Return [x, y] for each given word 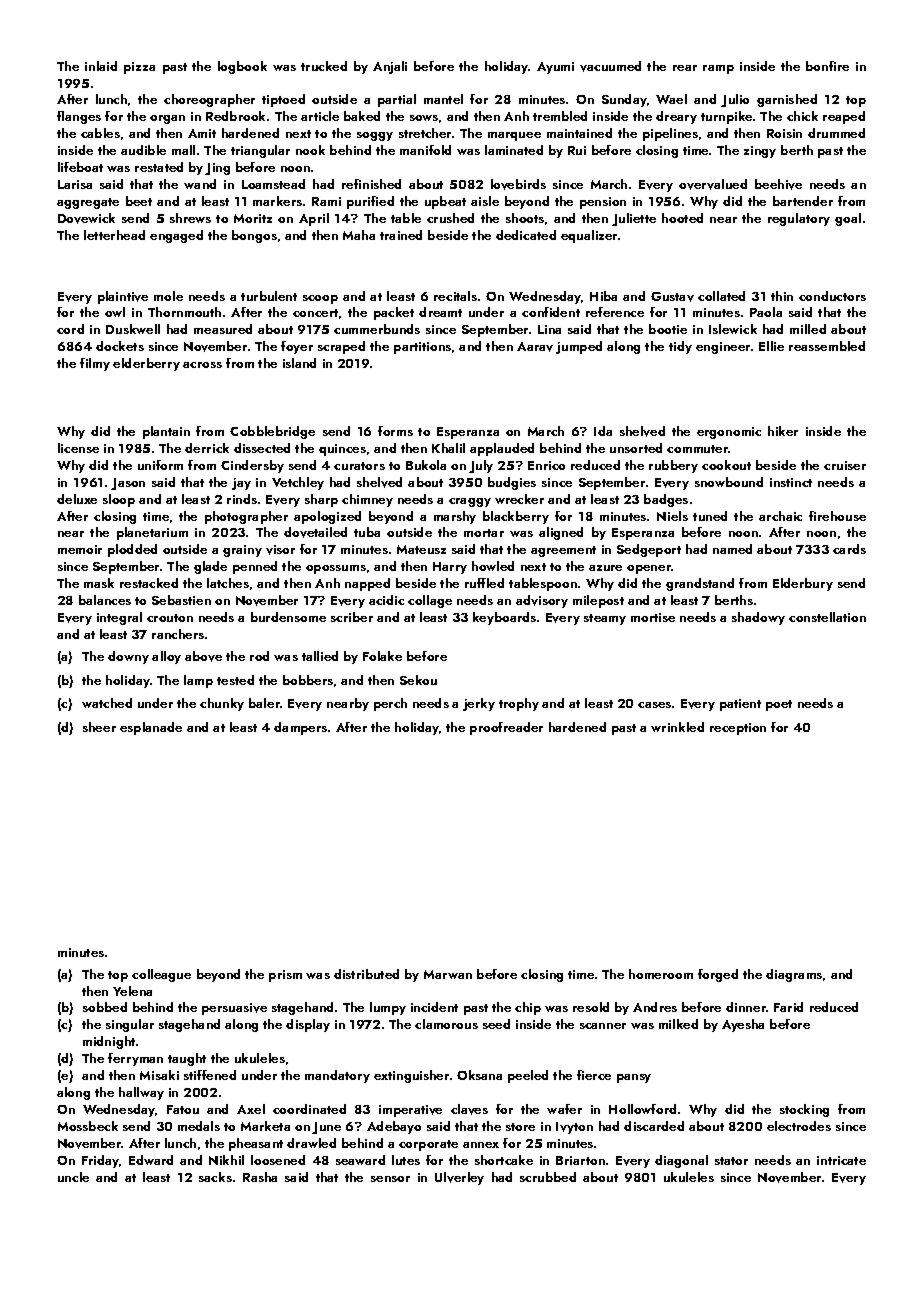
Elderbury [803, 584]
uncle [73, 1177]
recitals [455, 296]
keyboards [504, 618]
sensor [390, 1179]
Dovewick [86, 218]
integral [119, 618]
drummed [836, 133]
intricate [841, 1160]
